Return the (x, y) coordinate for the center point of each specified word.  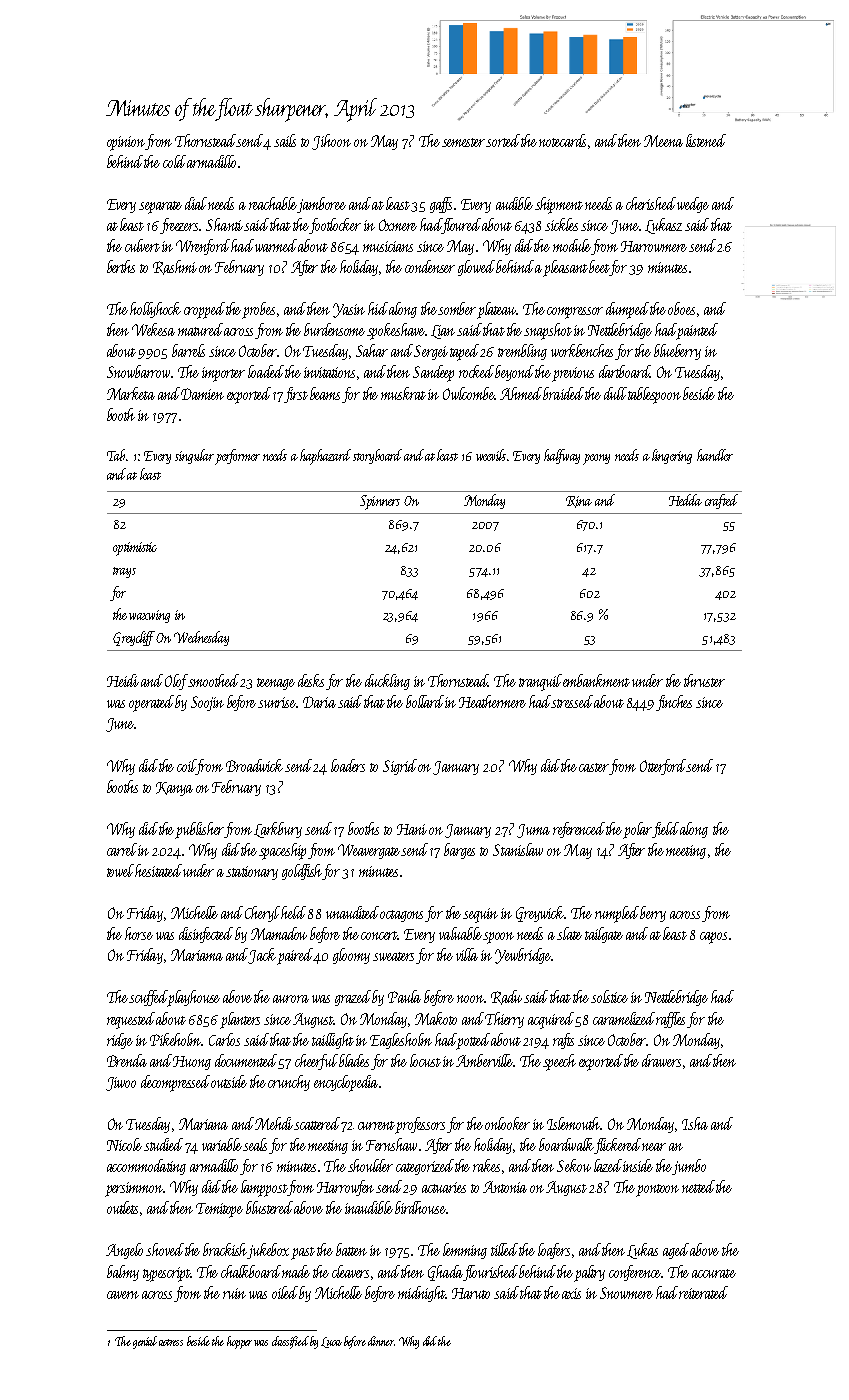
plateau (497, 310)
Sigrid (400, 767)
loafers (554, 1251)
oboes (681, 308)
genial (145, 1342)
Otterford (663, 767)
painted (697, 331)
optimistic (135, 549)
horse (139, 933)
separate (160, 207)
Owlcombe (469, 393)
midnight (422, 1294)
